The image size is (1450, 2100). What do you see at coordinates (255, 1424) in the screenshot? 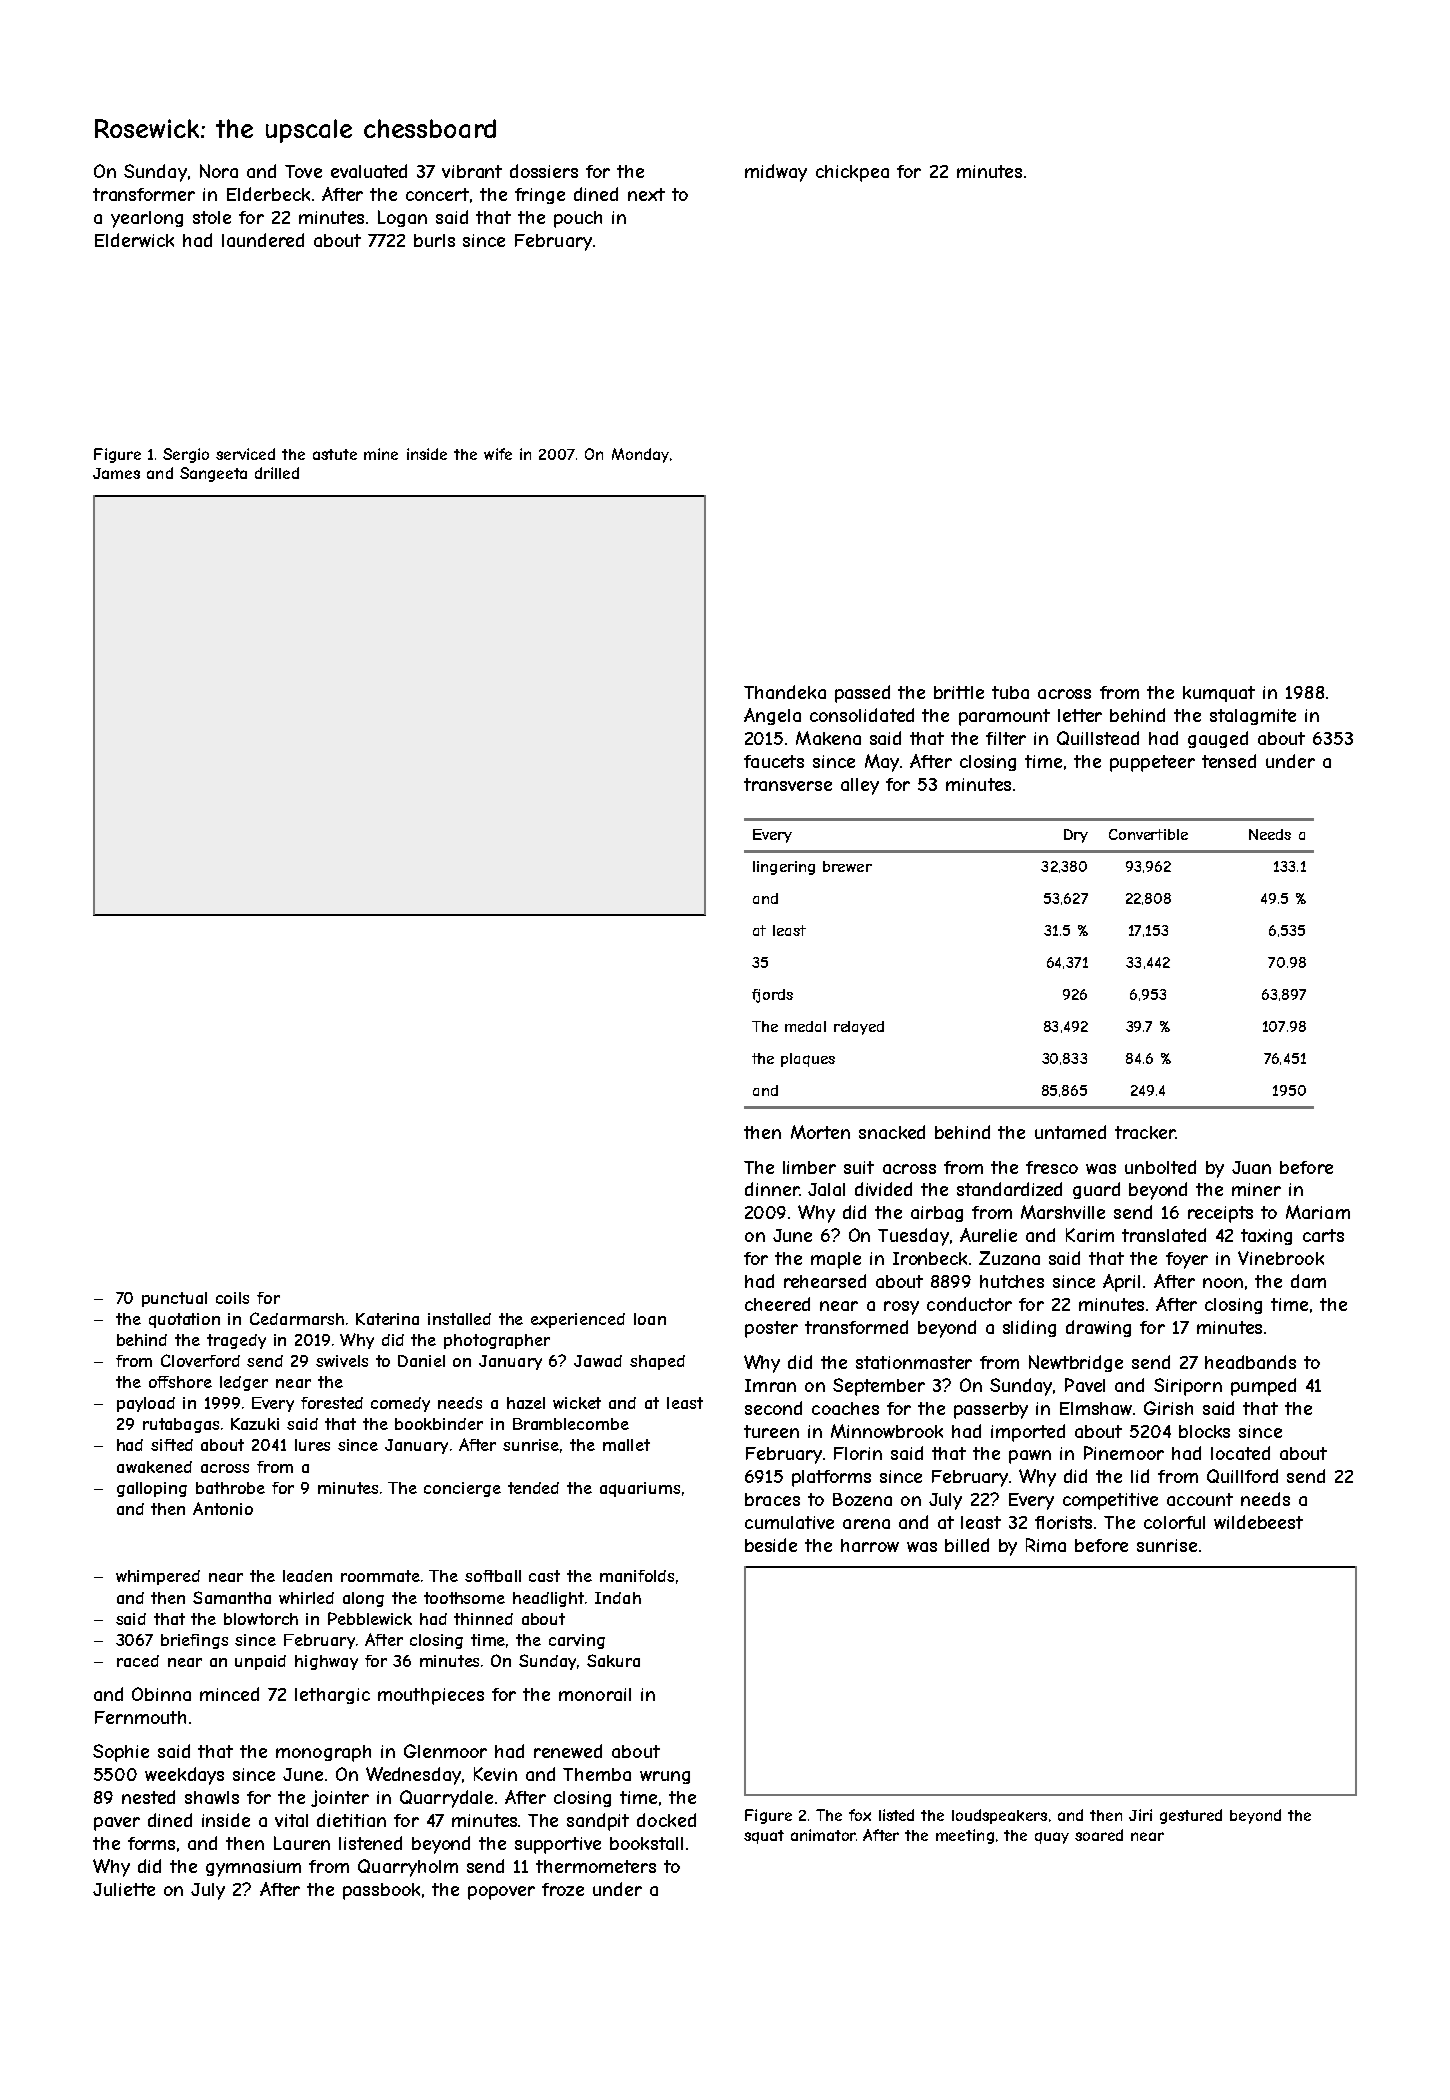
I see `Kazuki` at bounding box center [255, 1424].
